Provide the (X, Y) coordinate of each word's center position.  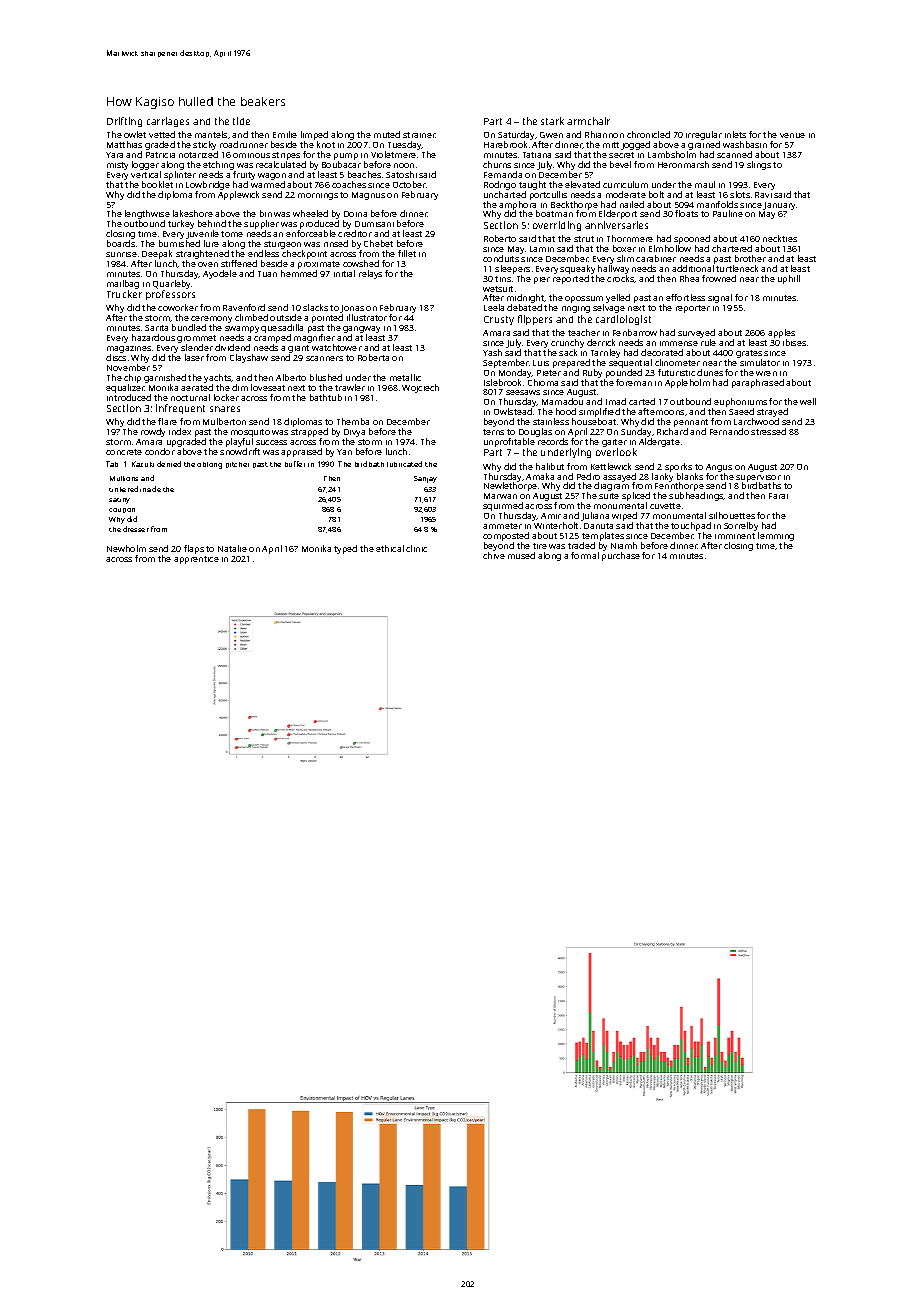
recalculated (281, 164)
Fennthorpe (680, 488)
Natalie (232, 548)
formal (585, 555)
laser (194, 357)
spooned (692, 239)
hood (566, 411)
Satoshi (401, 174)
